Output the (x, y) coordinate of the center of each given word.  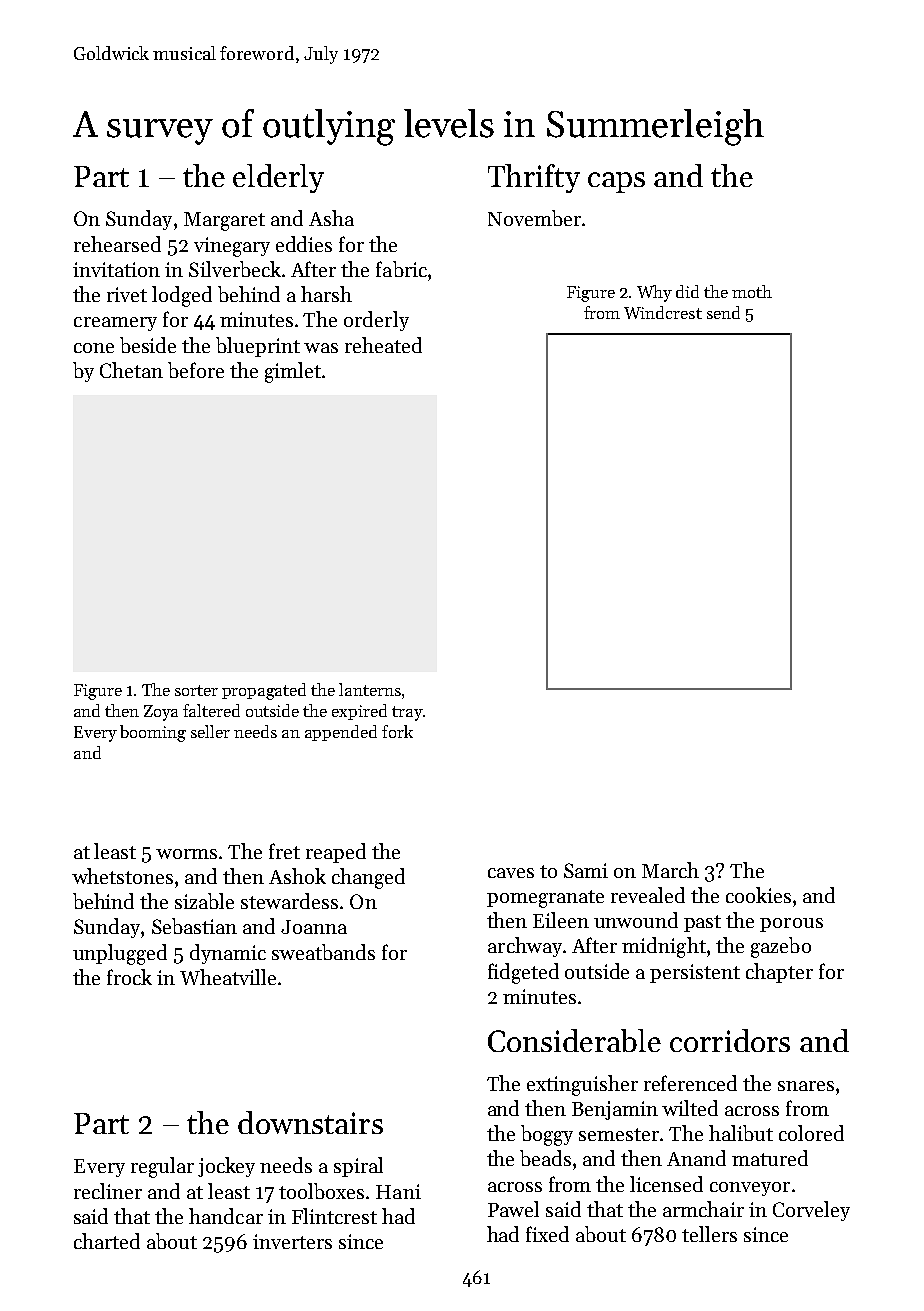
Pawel (513, 1209)
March (670, 870)
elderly (278, 178)
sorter (196, 690)
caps (616, 182)
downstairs (310, 1122)
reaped (336, 853)
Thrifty (534, 178)
